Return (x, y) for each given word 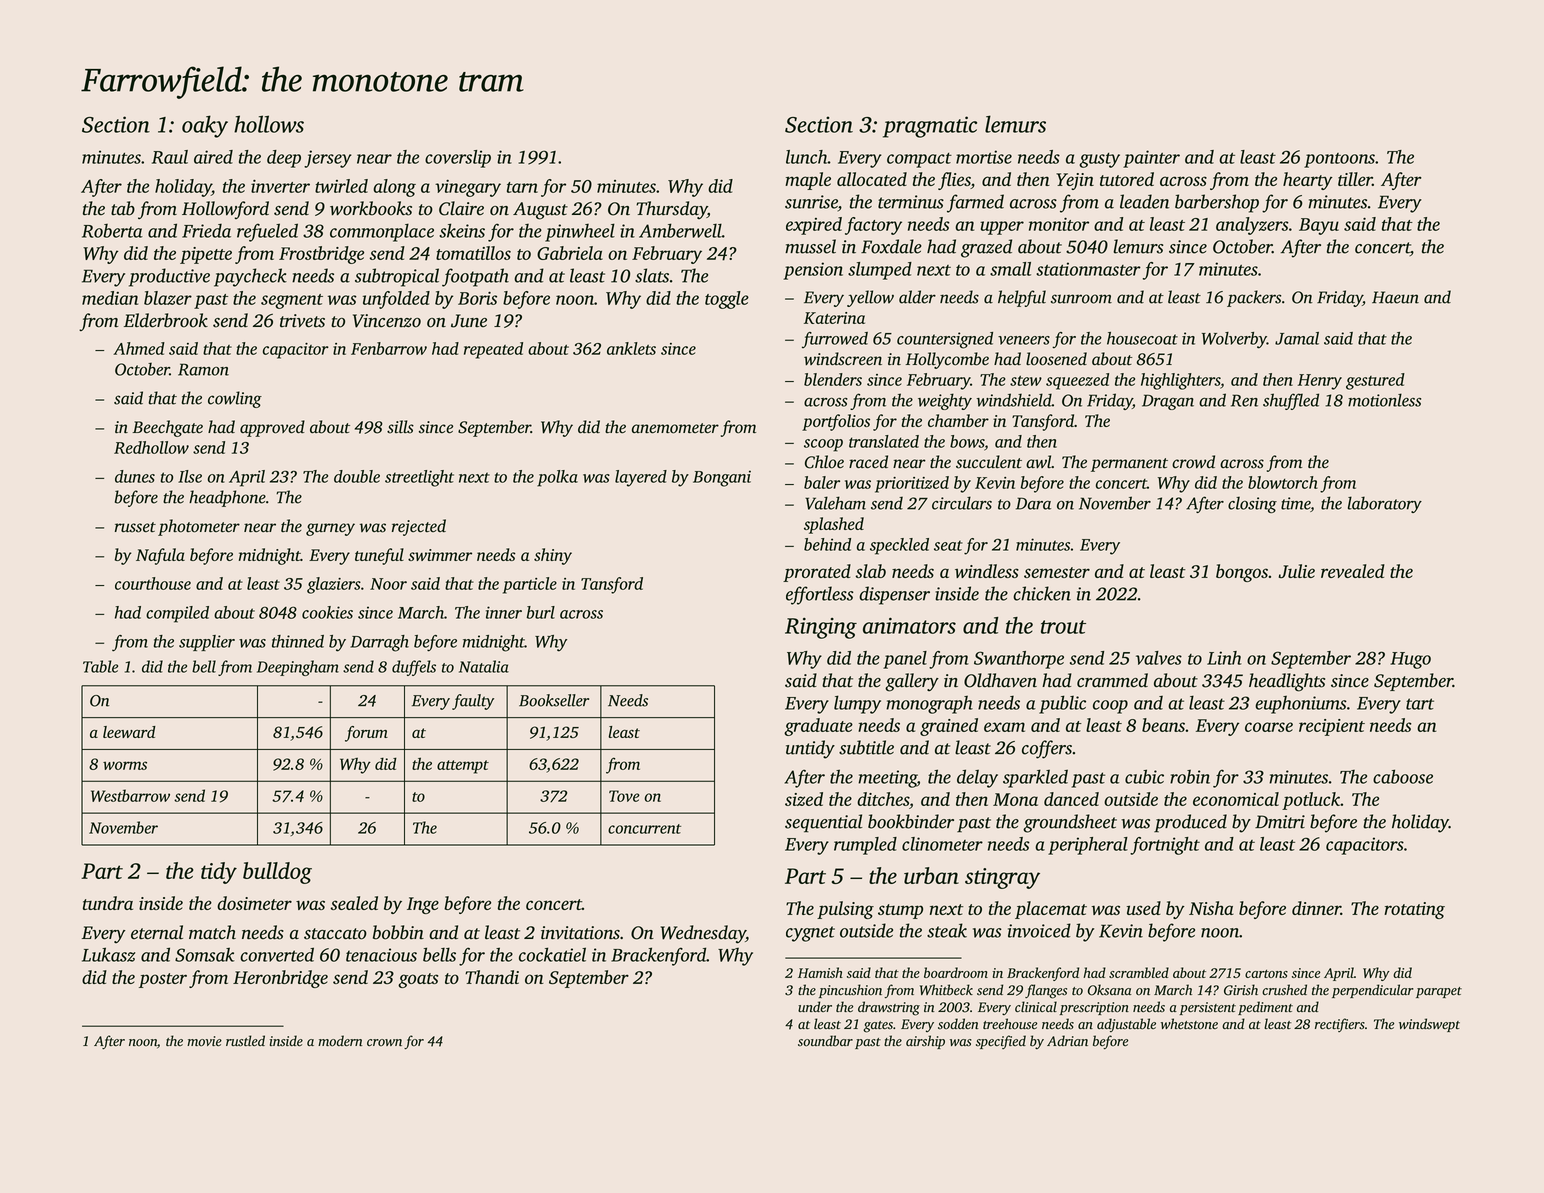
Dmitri (1280, 822)
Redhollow (151, 447)
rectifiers (1340, 1025)
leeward (129, 732)
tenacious (381, 955)
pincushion (850, 991)
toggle (727, 300)
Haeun (1395, 297)
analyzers (1252, 226)
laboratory (1385, 504)
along (394, 188)
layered (641, 478)
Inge (423, 905)
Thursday (671, 210)
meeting (887, 779)
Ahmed (139, 348)
